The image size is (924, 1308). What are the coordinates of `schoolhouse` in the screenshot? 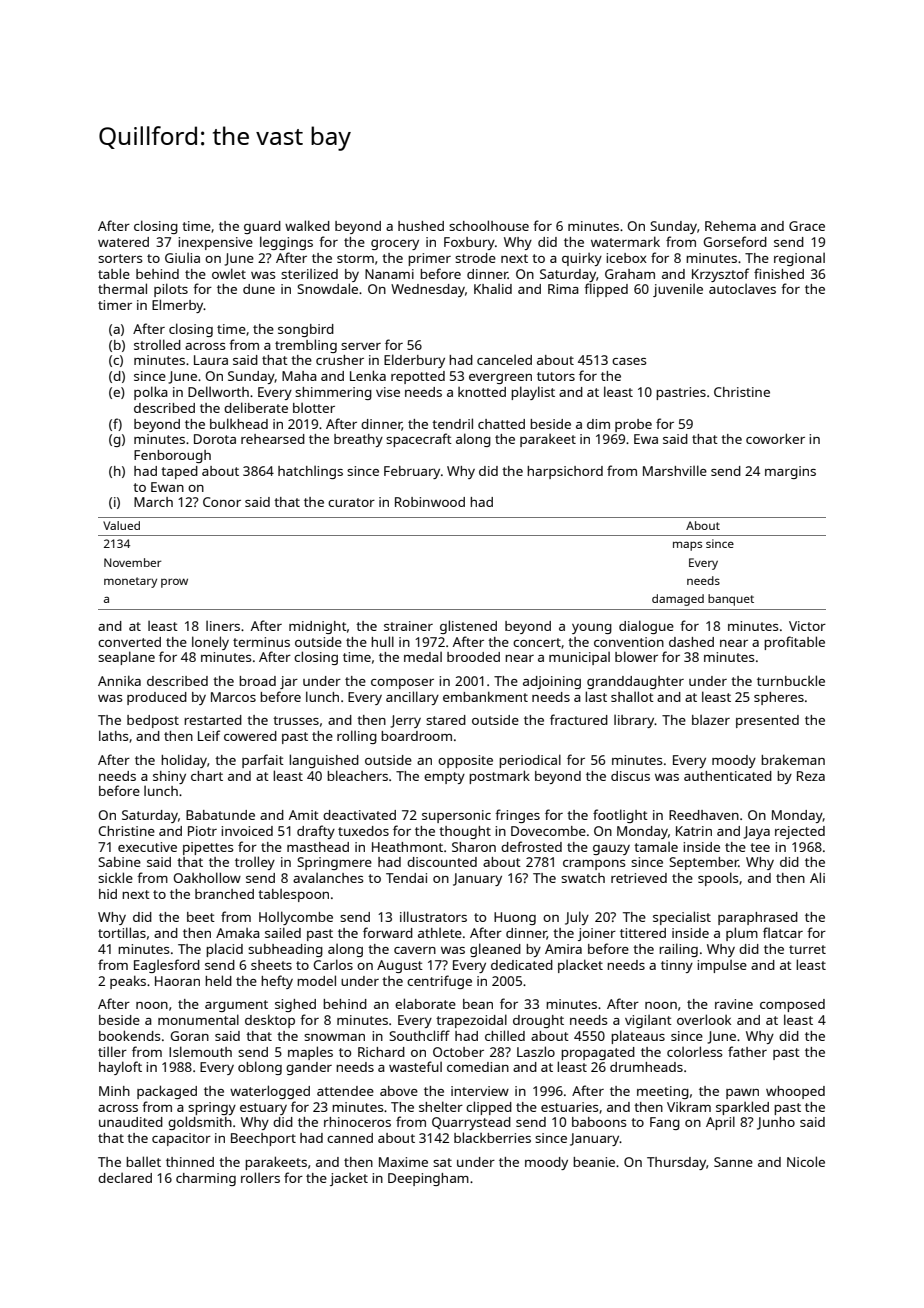 It's located at (489, 225).
